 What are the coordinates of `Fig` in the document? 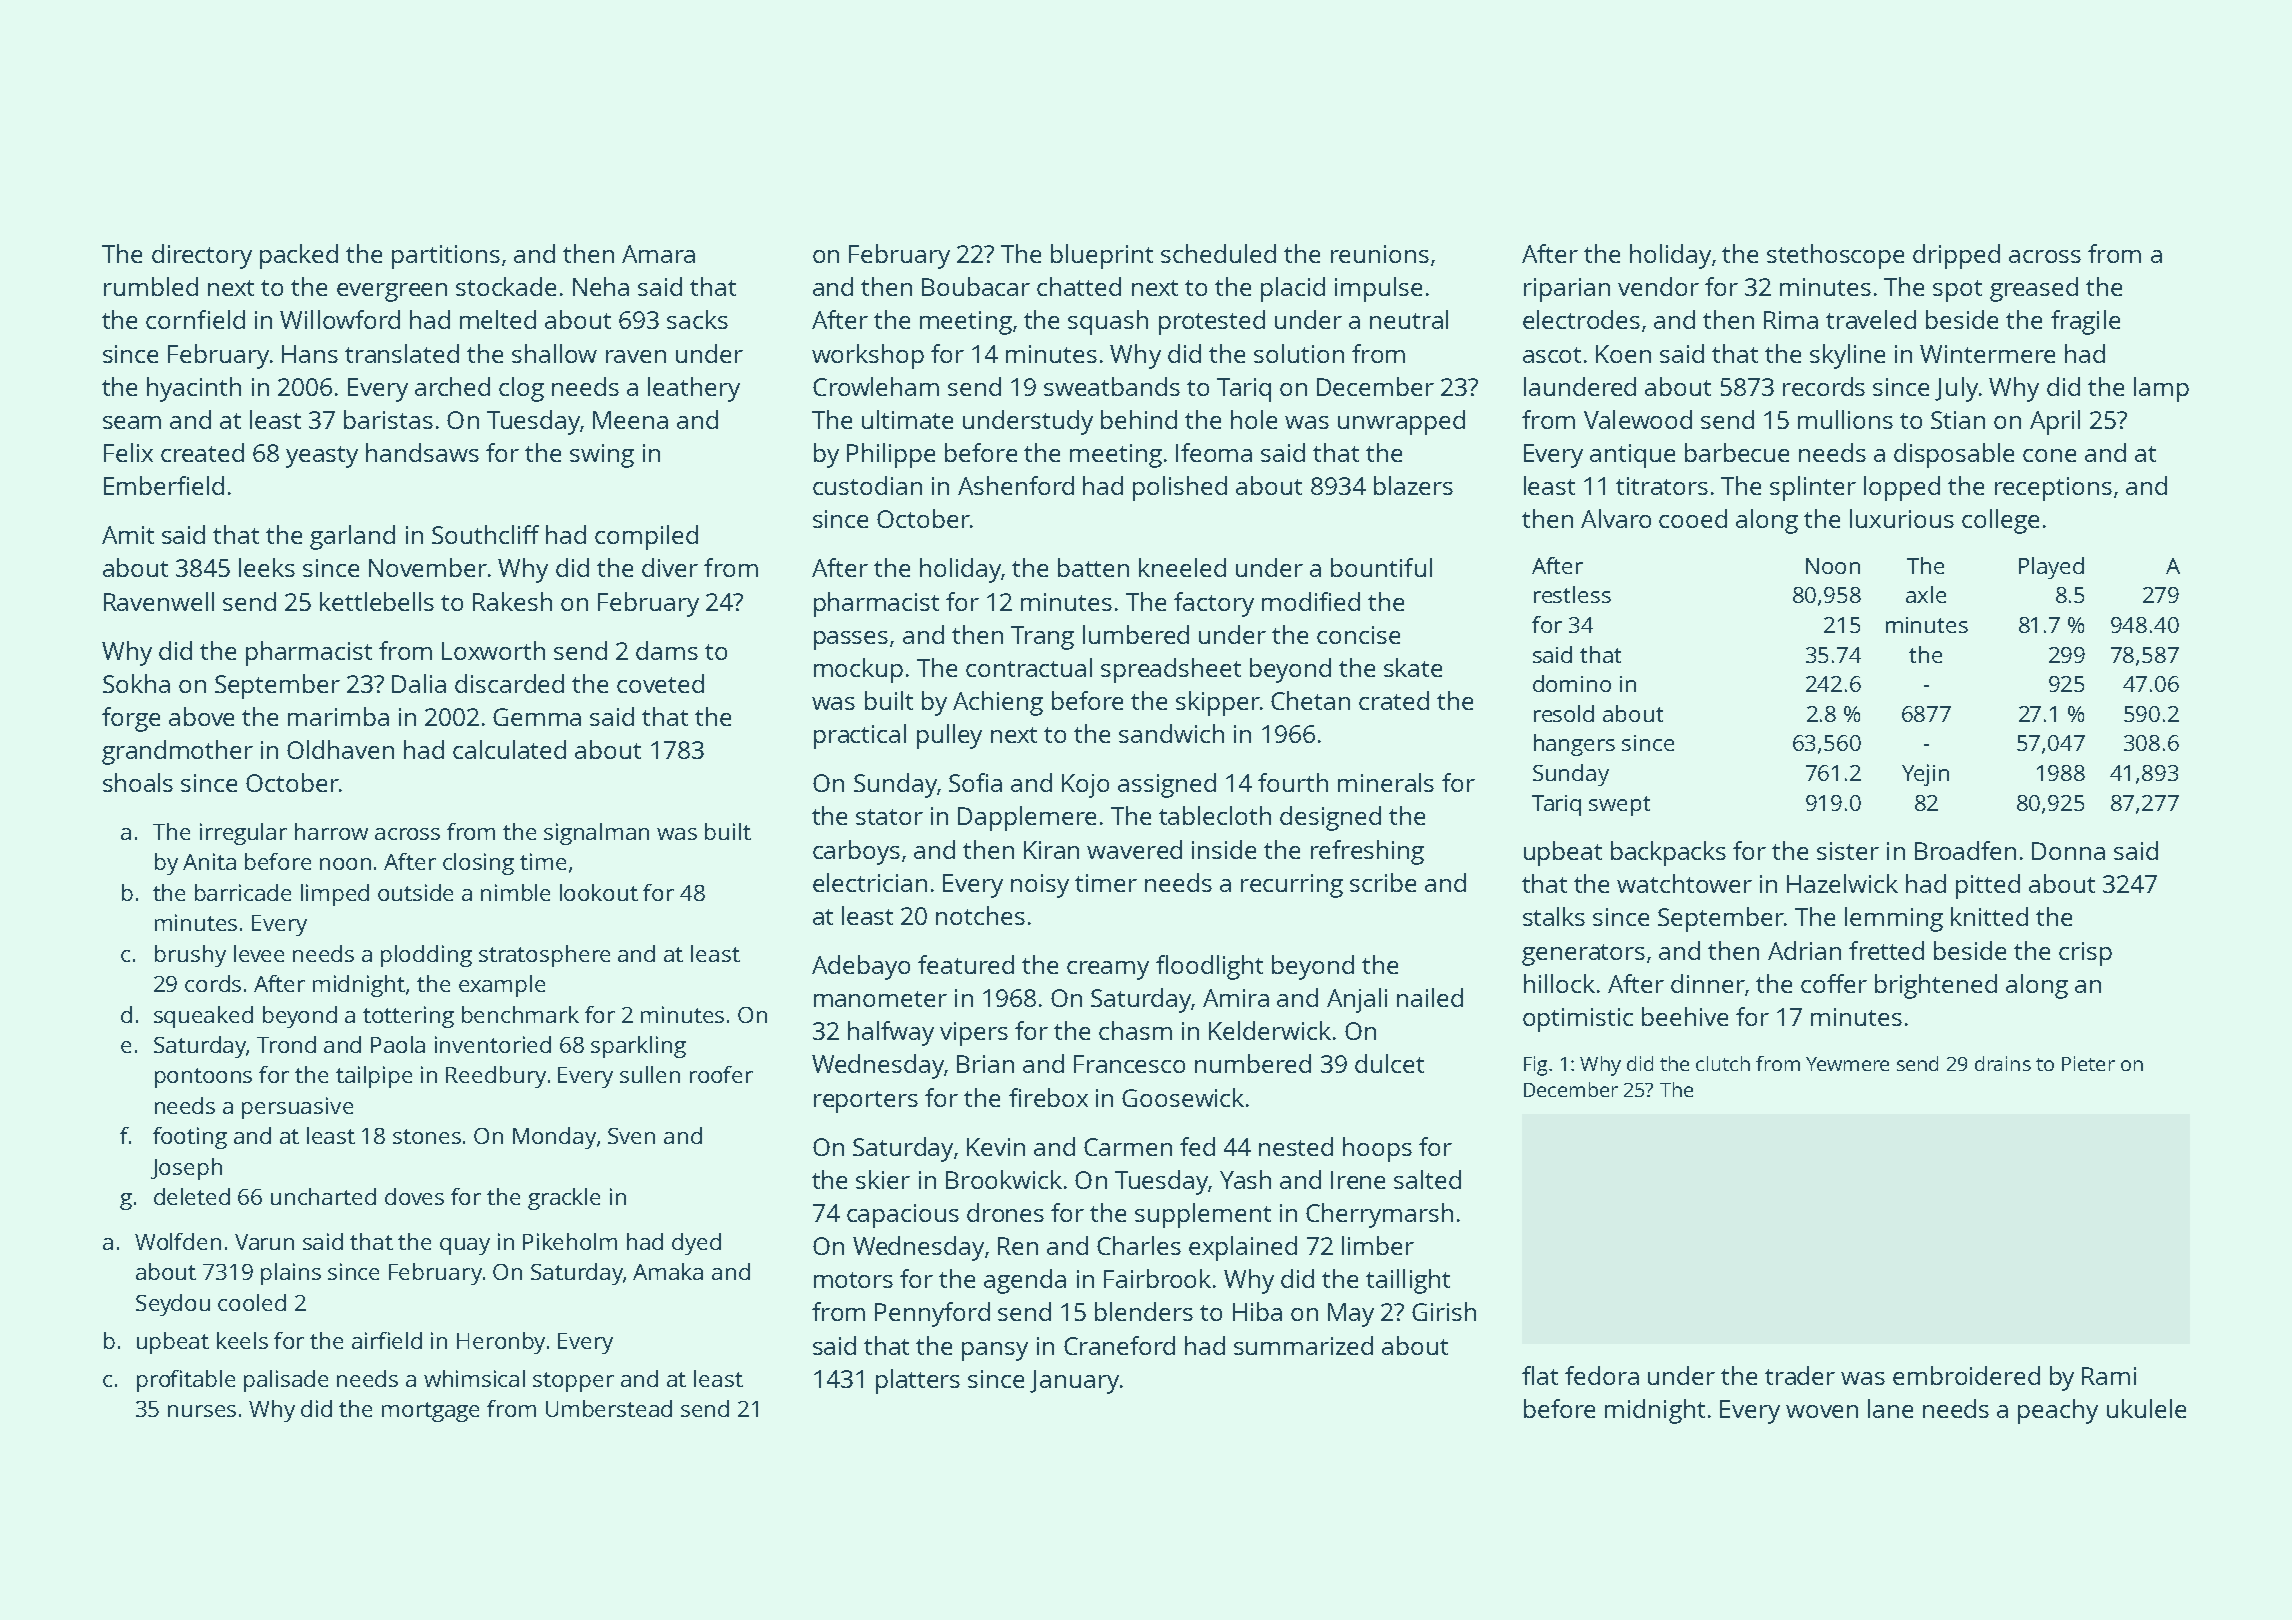 It's located at (1535, 1066).
